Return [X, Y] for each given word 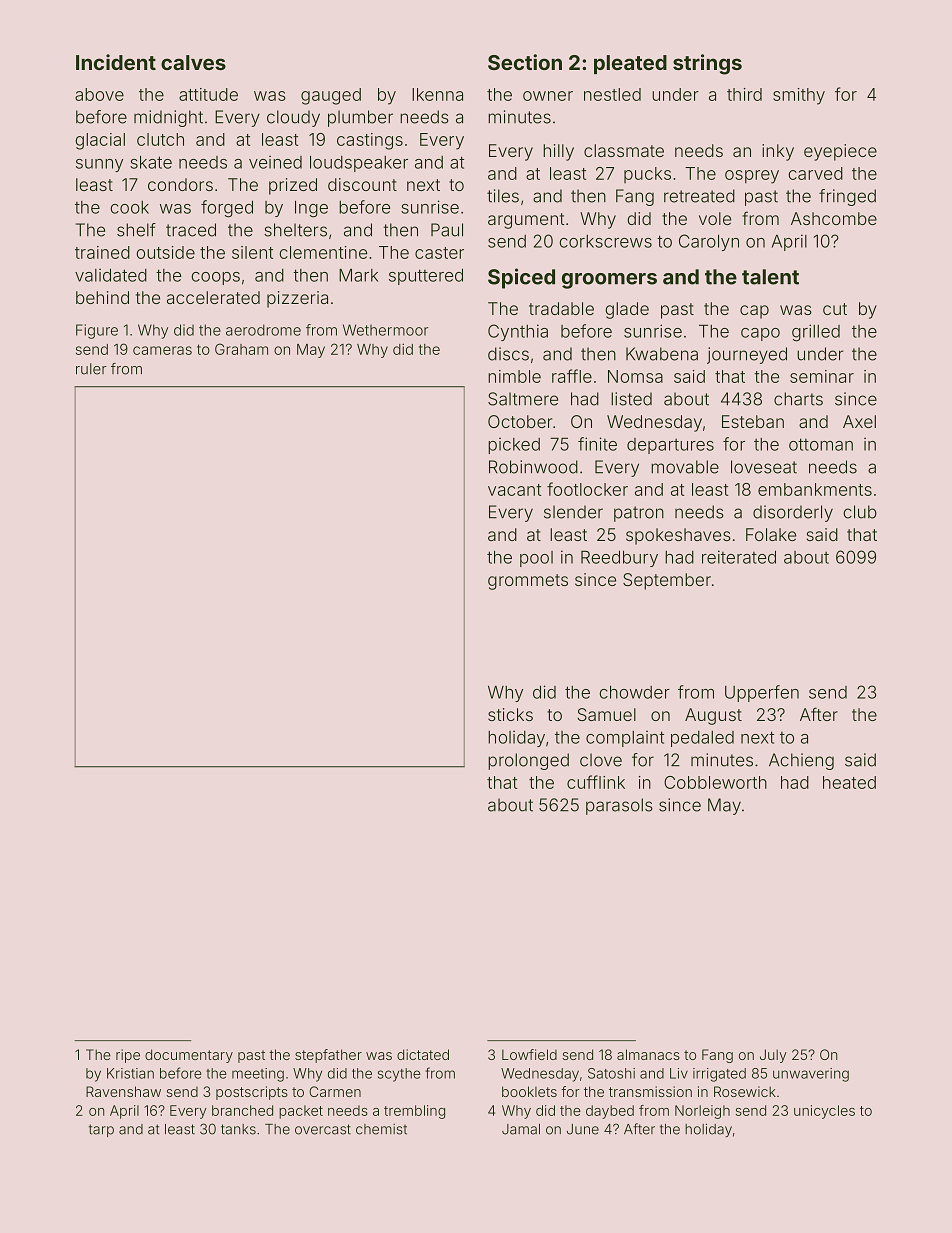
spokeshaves [678, 536]
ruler [91, 369]
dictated [423, 1054]
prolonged [528, 761]
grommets [528, 582]
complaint [625, 738]
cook [129, 207]
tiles [503, 196]
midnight [168, 118]
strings [707, 64]
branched [242, 1110]
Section [525, 62]
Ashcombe [834, 218]
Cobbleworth [715, 782]
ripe [128, 1056]
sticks [510, 714]
